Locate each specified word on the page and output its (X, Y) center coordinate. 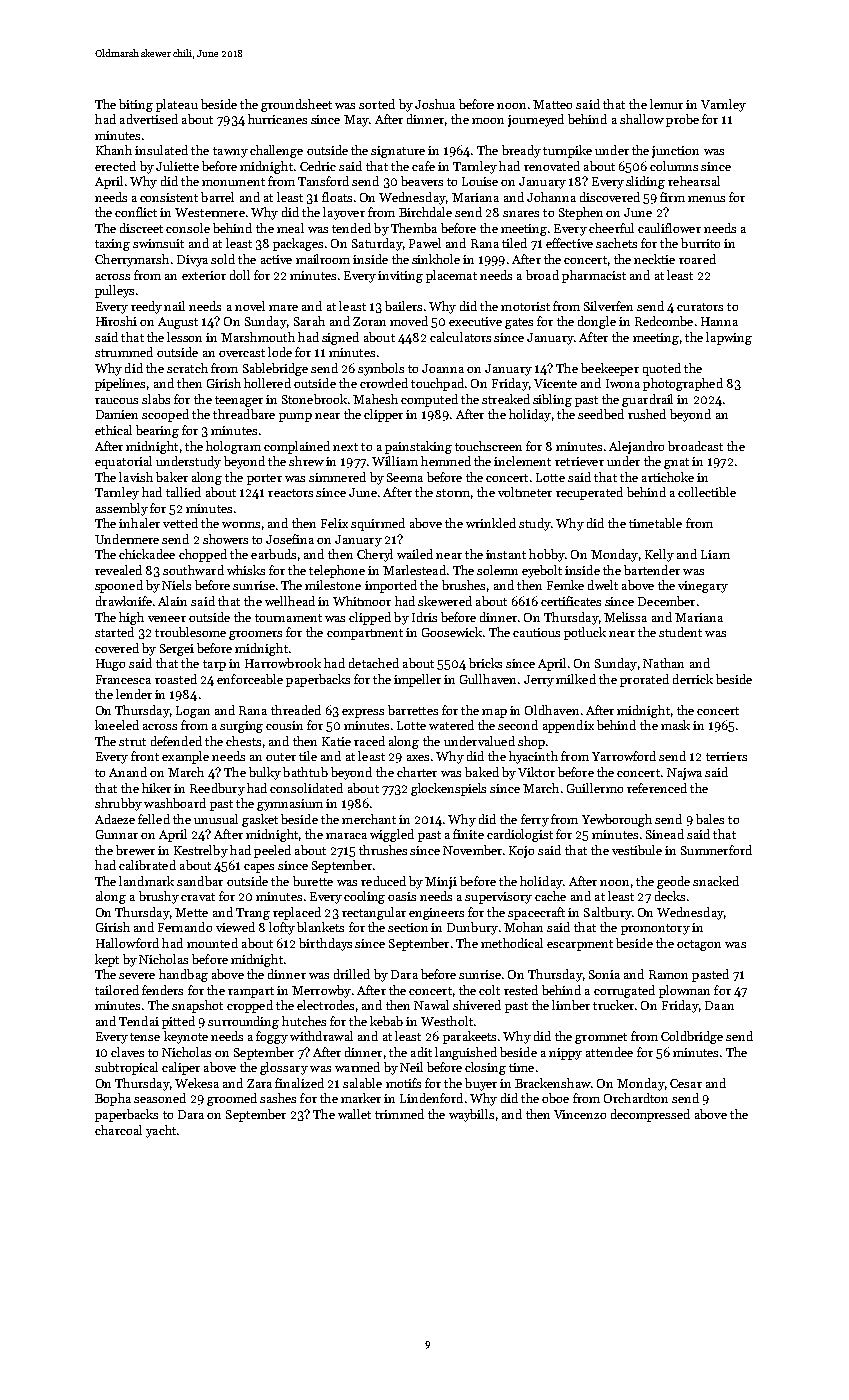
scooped (165, 415)
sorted (377, 104)
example (185, 757)
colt (489, 990)
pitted (178, 1022)
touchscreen (488, 446)
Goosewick (452, 632)
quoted (662, 369)
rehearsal (694, 181)
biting (136, 105)
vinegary (703, 587)
